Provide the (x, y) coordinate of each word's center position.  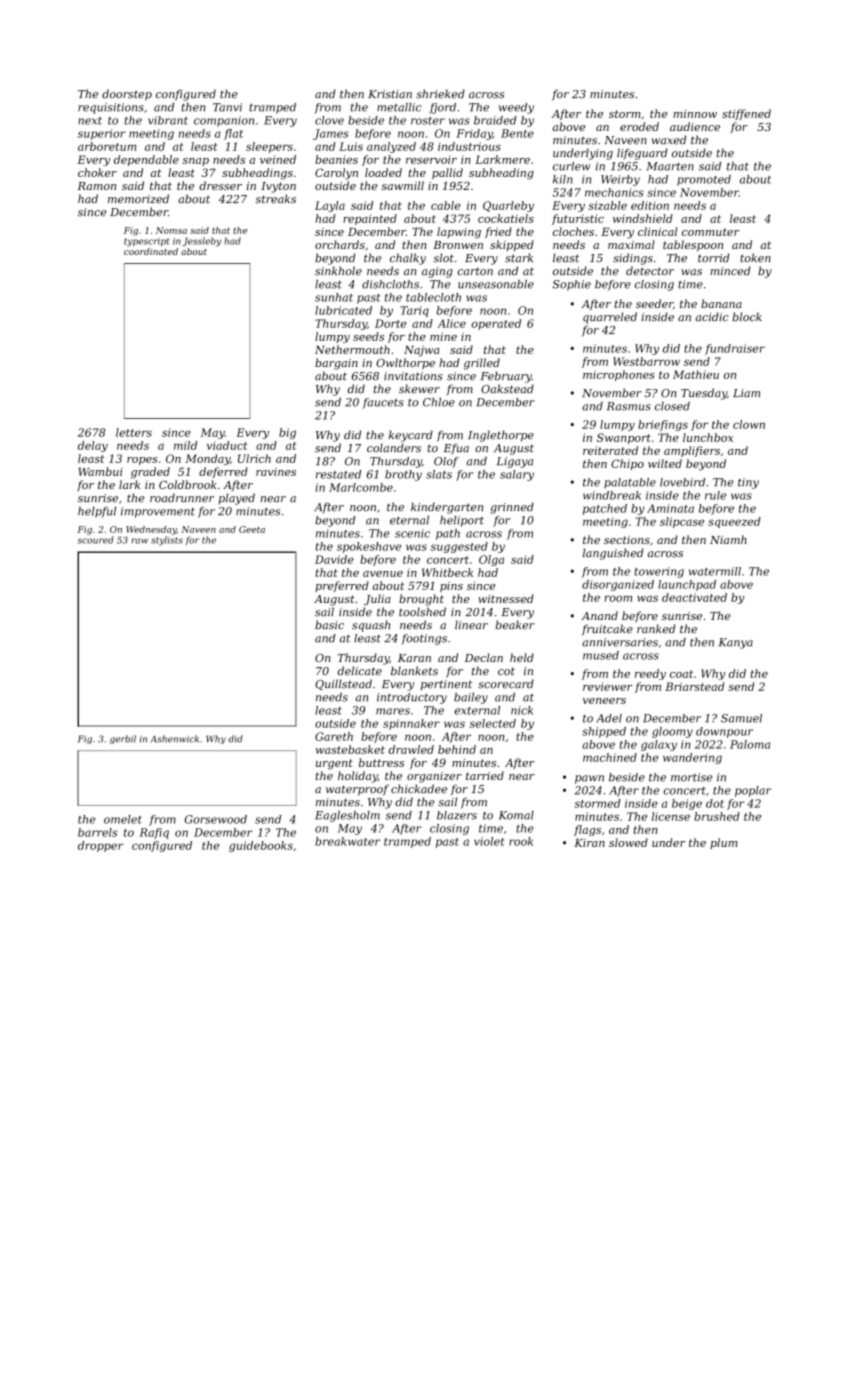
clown (749, 424)
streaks (275, 199)
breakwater (347, 841)
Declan (484, 657)
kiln (563, 179)
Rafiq (154, 833)
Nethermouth (352, 349)
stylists (167, 541)
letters (134, 432)
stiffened (746, 114)
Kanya (736, 643)
